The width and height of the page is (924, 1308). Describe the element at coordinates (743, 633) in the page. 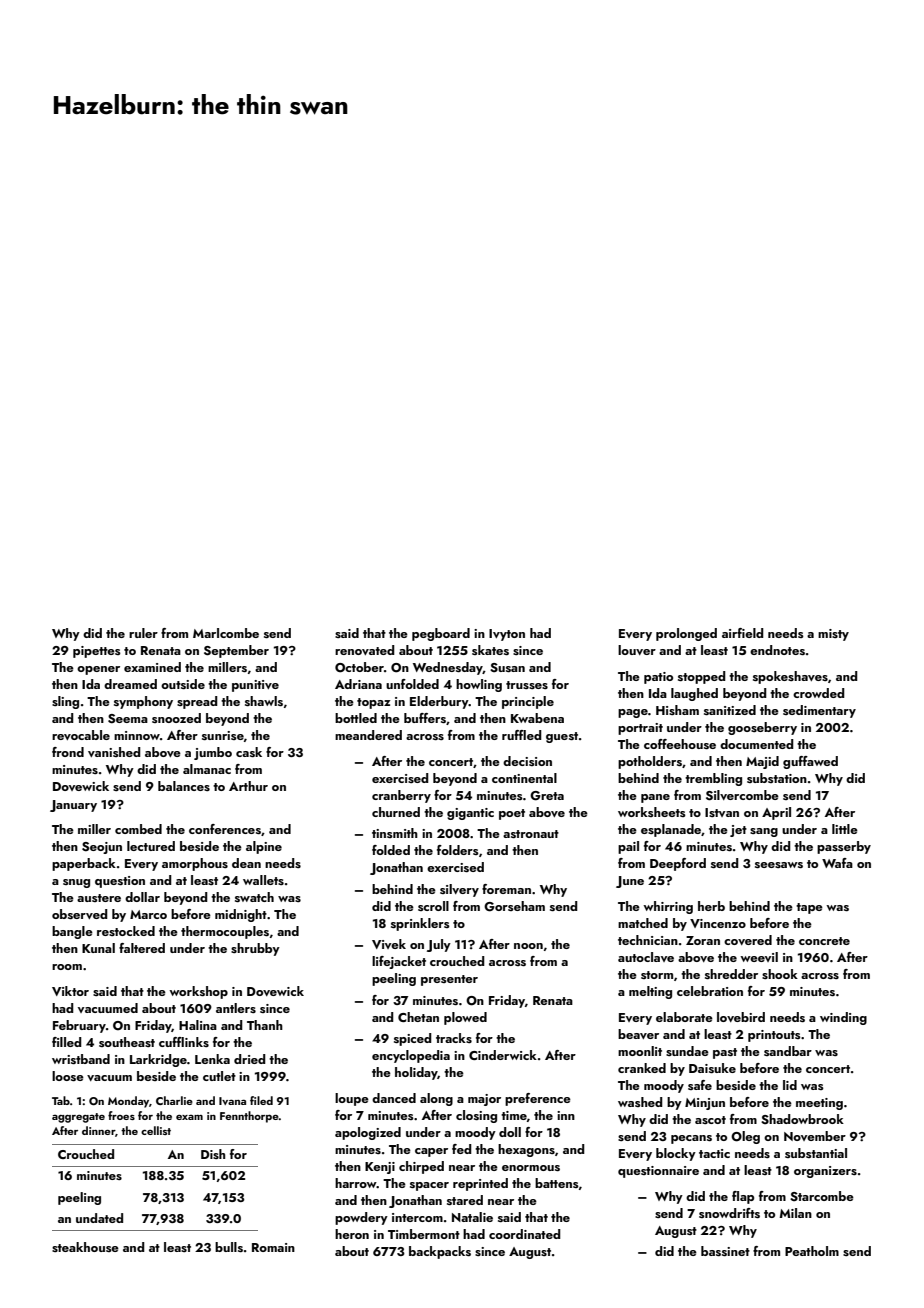

I see `airfield` at that location.
